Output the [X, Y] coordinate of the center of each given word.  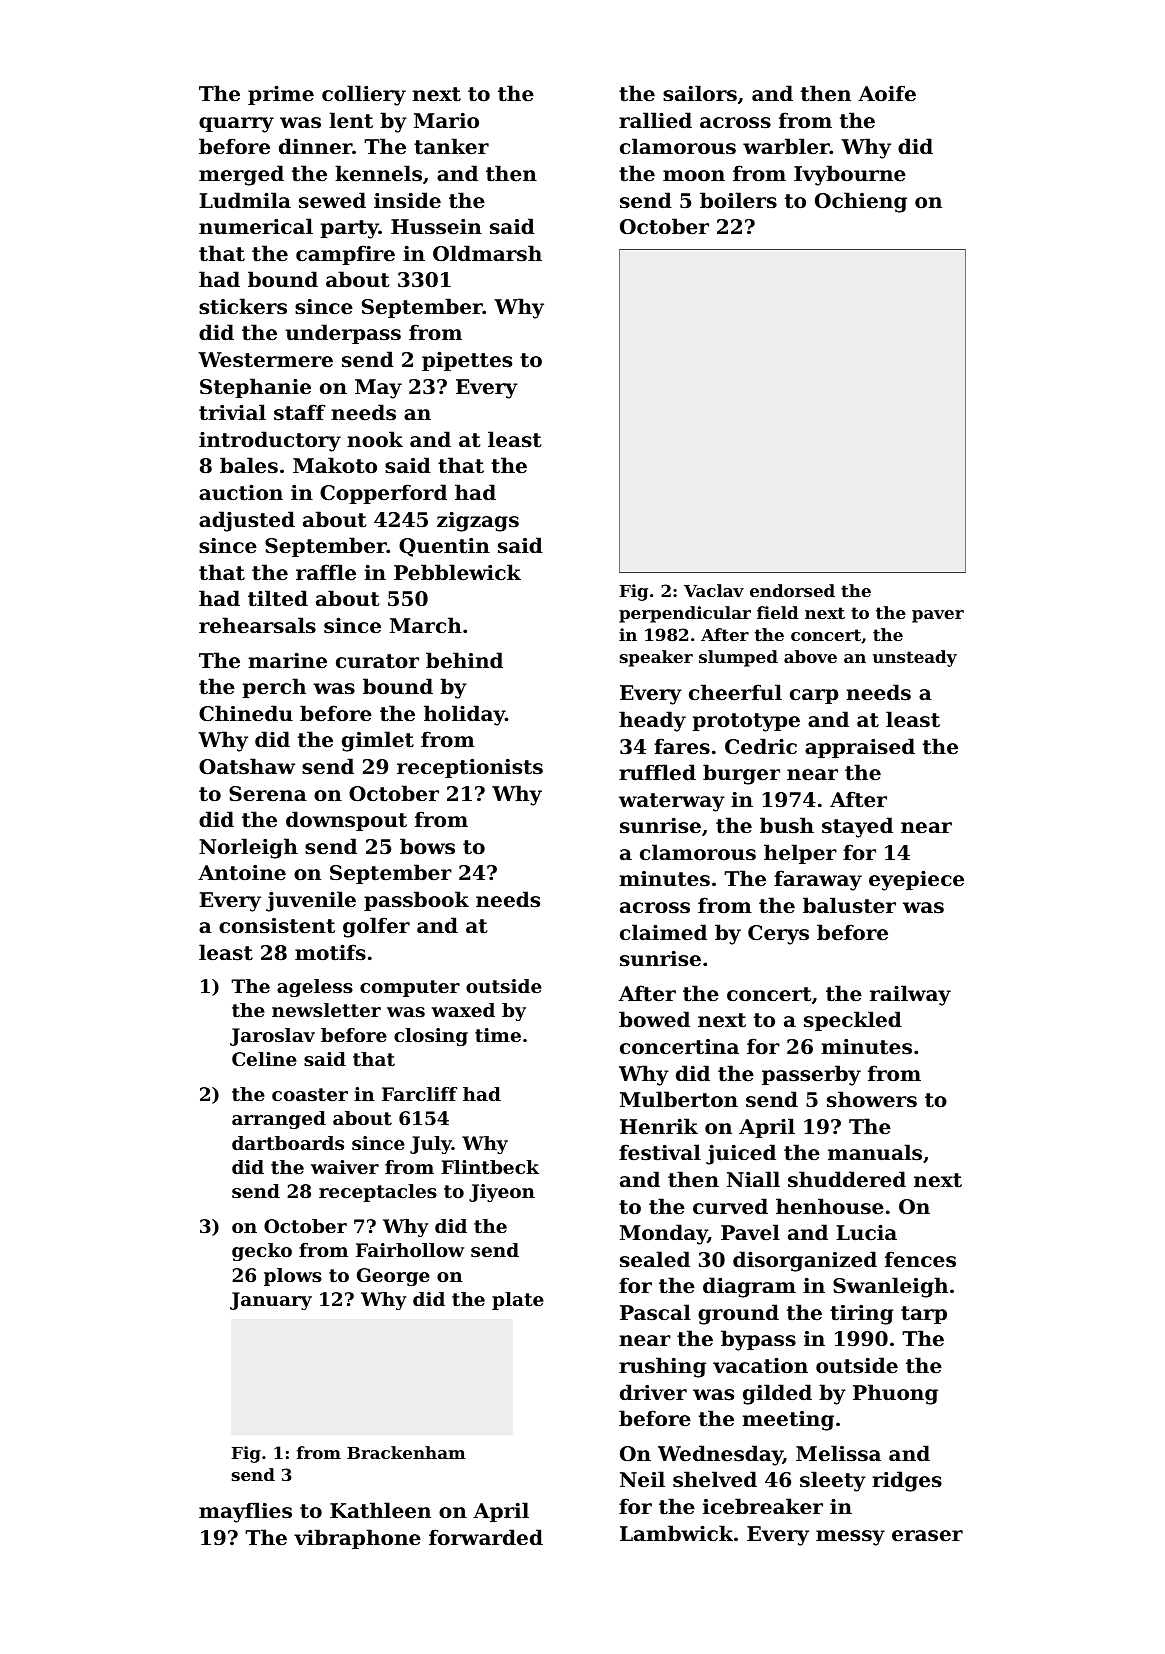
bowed [654, 1019]
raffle [326, 572]
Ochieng [861, 202]
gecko [262, 1252]
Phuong [895, 1394]
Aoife [887, 93]
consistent [277, 926]
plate [518, 1301]
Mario [446, 120]
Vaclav [714, 590]
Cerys [778, 935]
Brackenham [406, 1452]
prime [281, 95]
